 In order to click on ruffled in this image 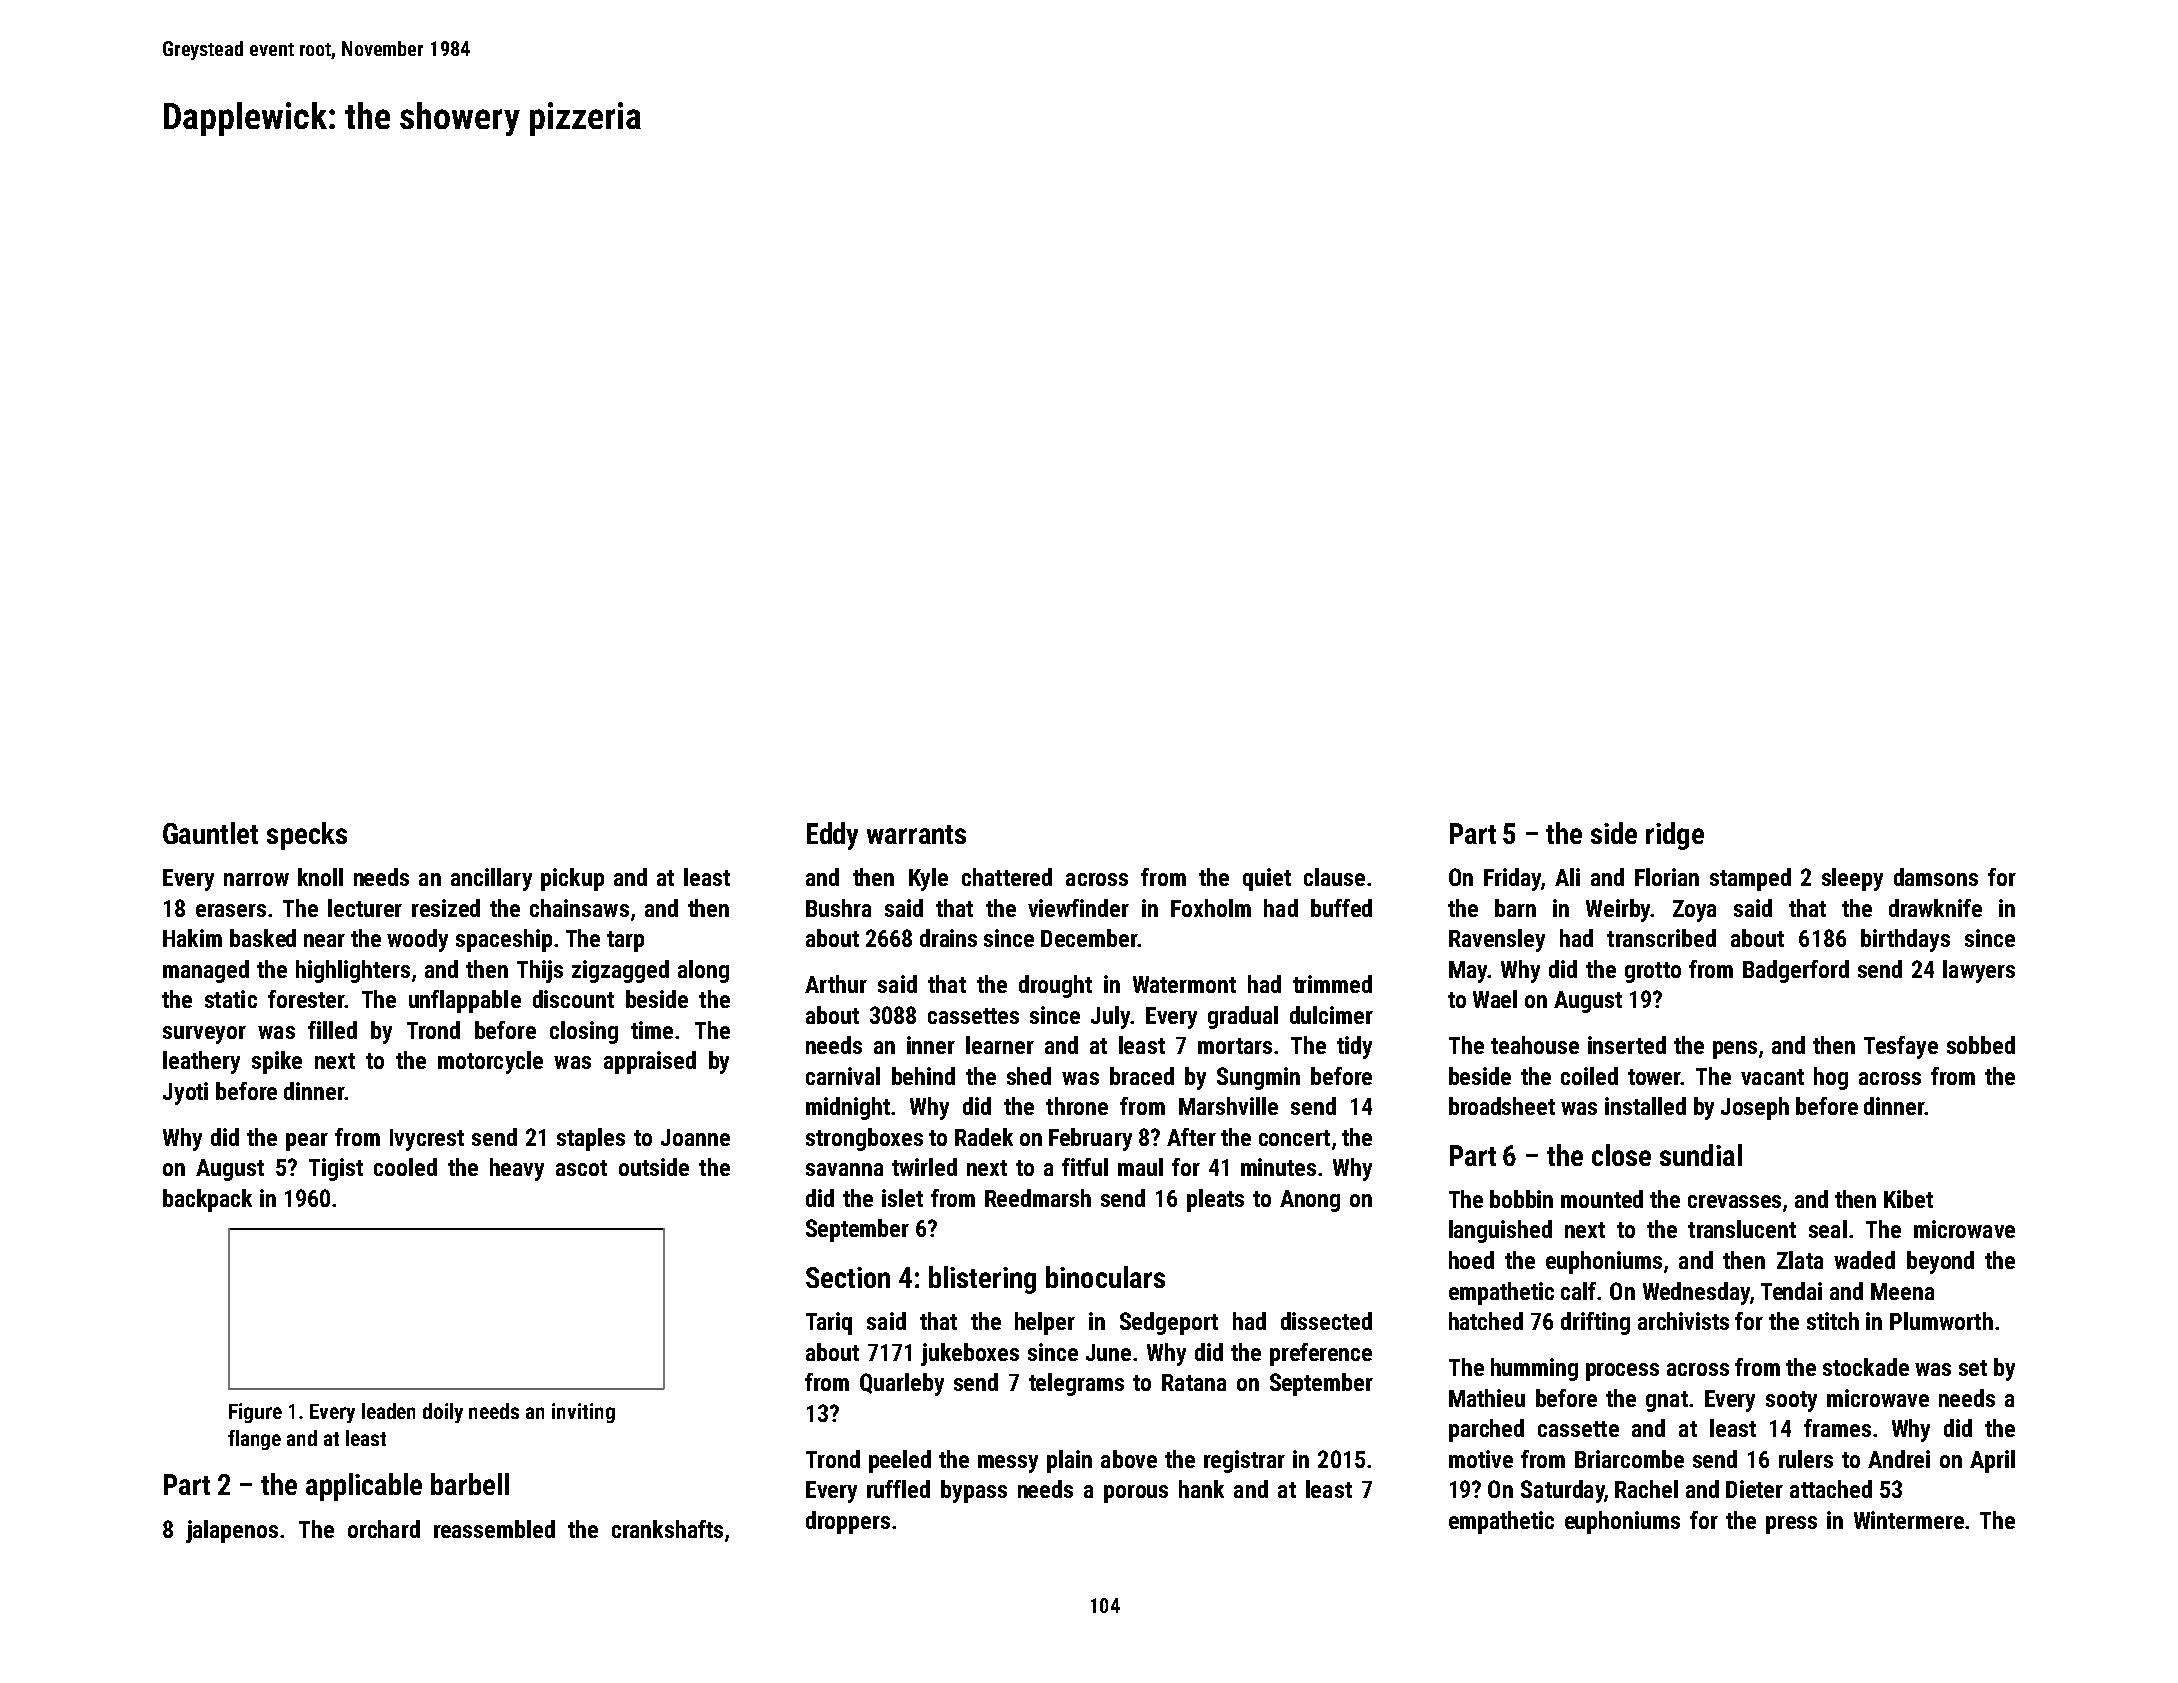, I will do `click(898, 1489)`.
